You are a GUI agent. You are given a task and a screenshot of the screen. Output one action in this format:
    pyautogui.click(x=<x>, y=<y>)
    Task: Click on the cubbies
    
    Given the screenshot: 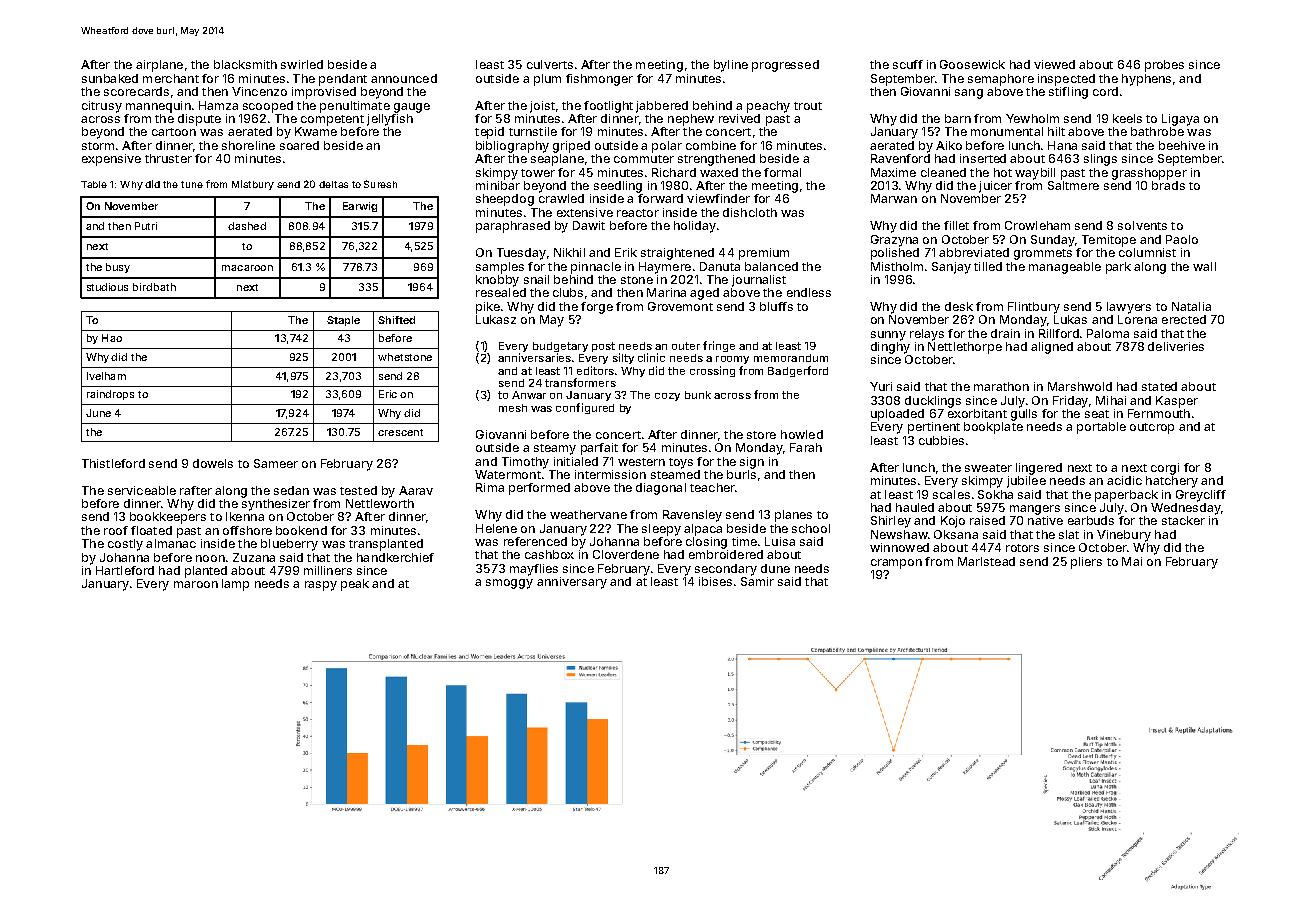 What is the action you would take?
    pyautogui.click(x=941, y=440)
